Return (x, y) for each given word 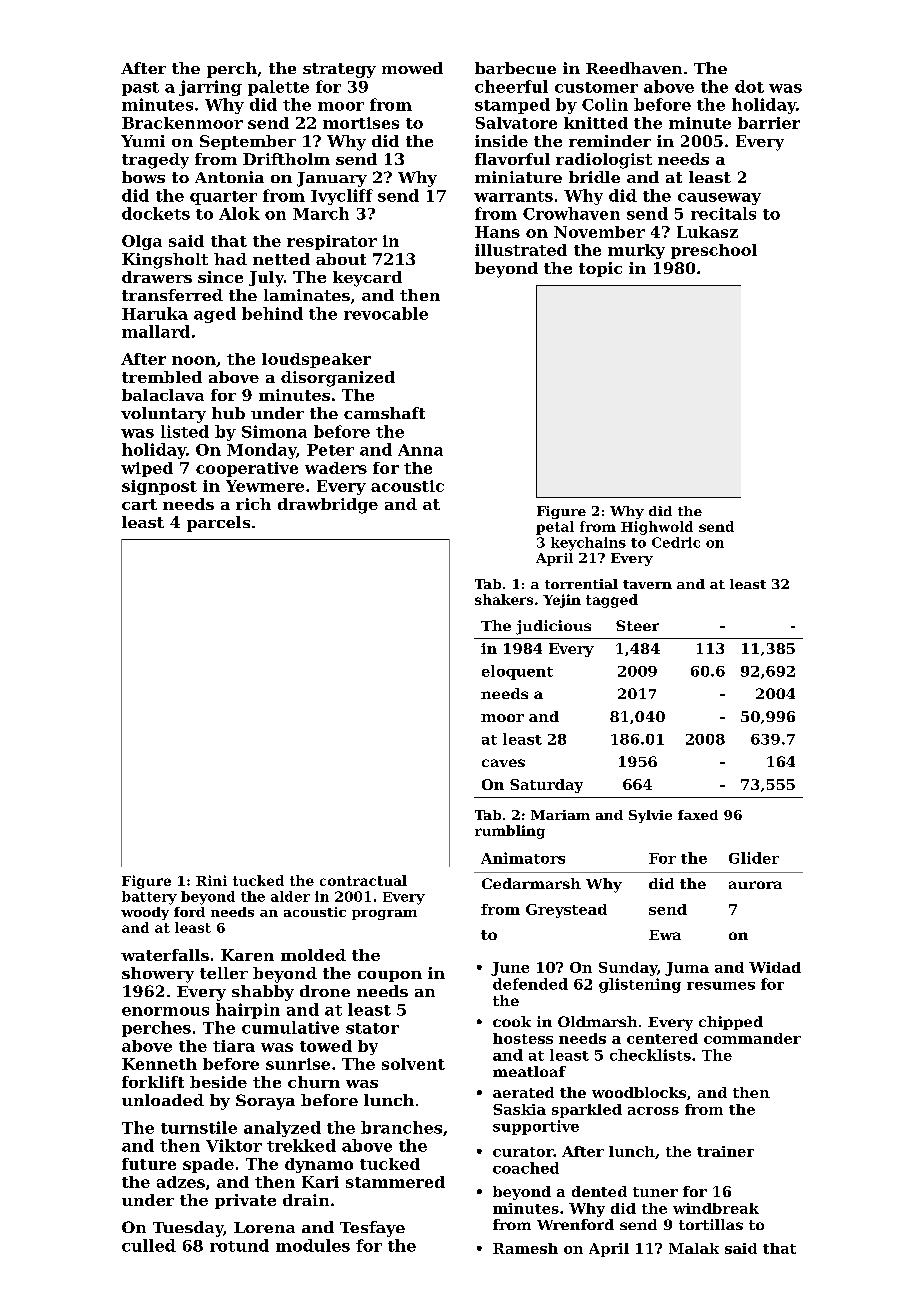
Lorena (264, 1227)
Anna (420, 450)
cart (139, 504)
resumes (721, 986)
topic (600, 269)
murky (636, 251)
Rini (211, 880)
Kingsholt (165, 261)
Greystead (566, 911)
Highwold (657, 528)
